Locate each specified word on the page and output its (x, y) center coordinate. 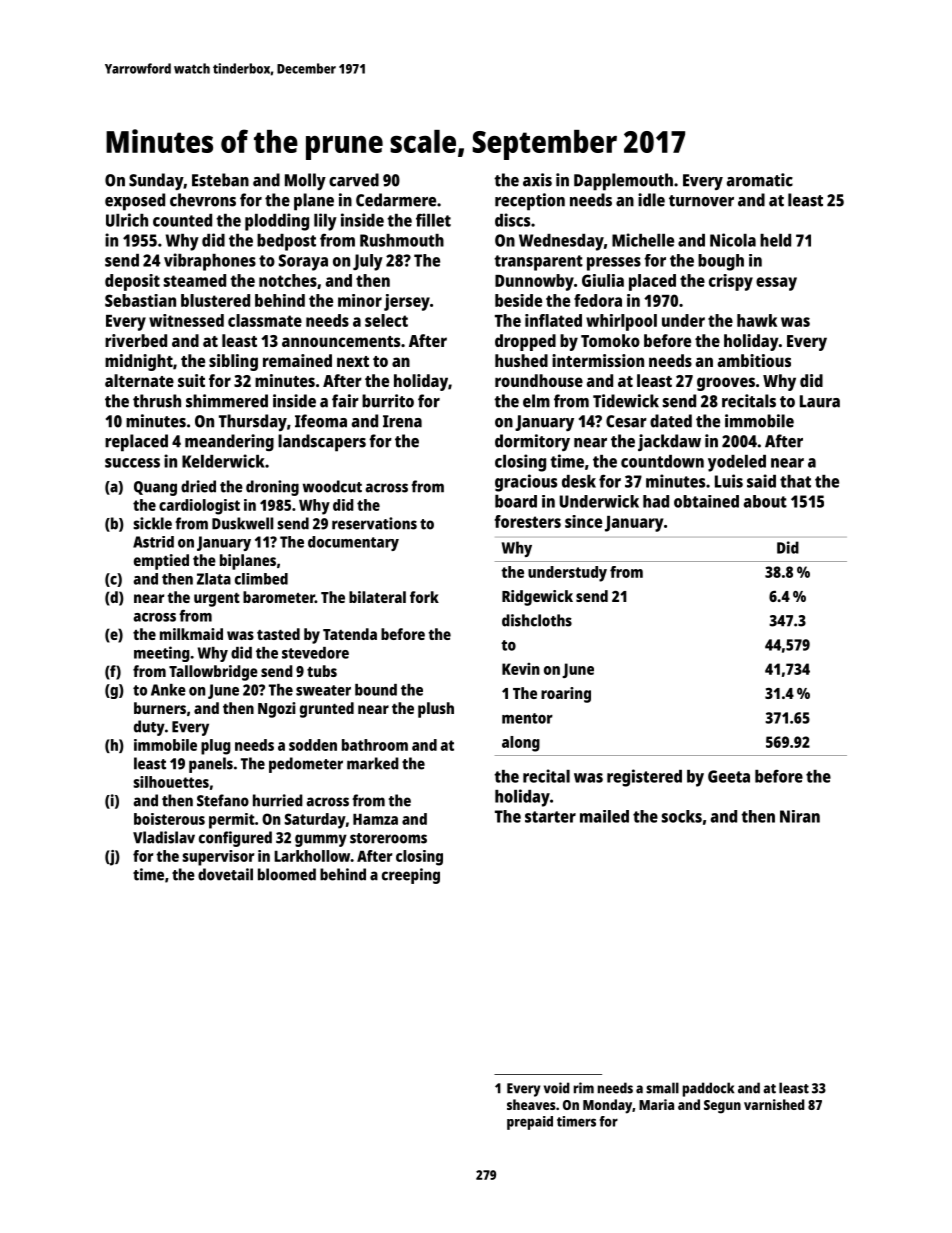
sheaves (531, 1104)
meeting (162, 654)
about (765, 501)
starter (550, 817)
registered (644, 778)
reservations (374, 523)
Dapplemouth (623, 182)
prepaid (530, 1123)
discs (512, 220)
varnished (774, 1104)
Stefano (223, 800)
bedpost (286, 242)
